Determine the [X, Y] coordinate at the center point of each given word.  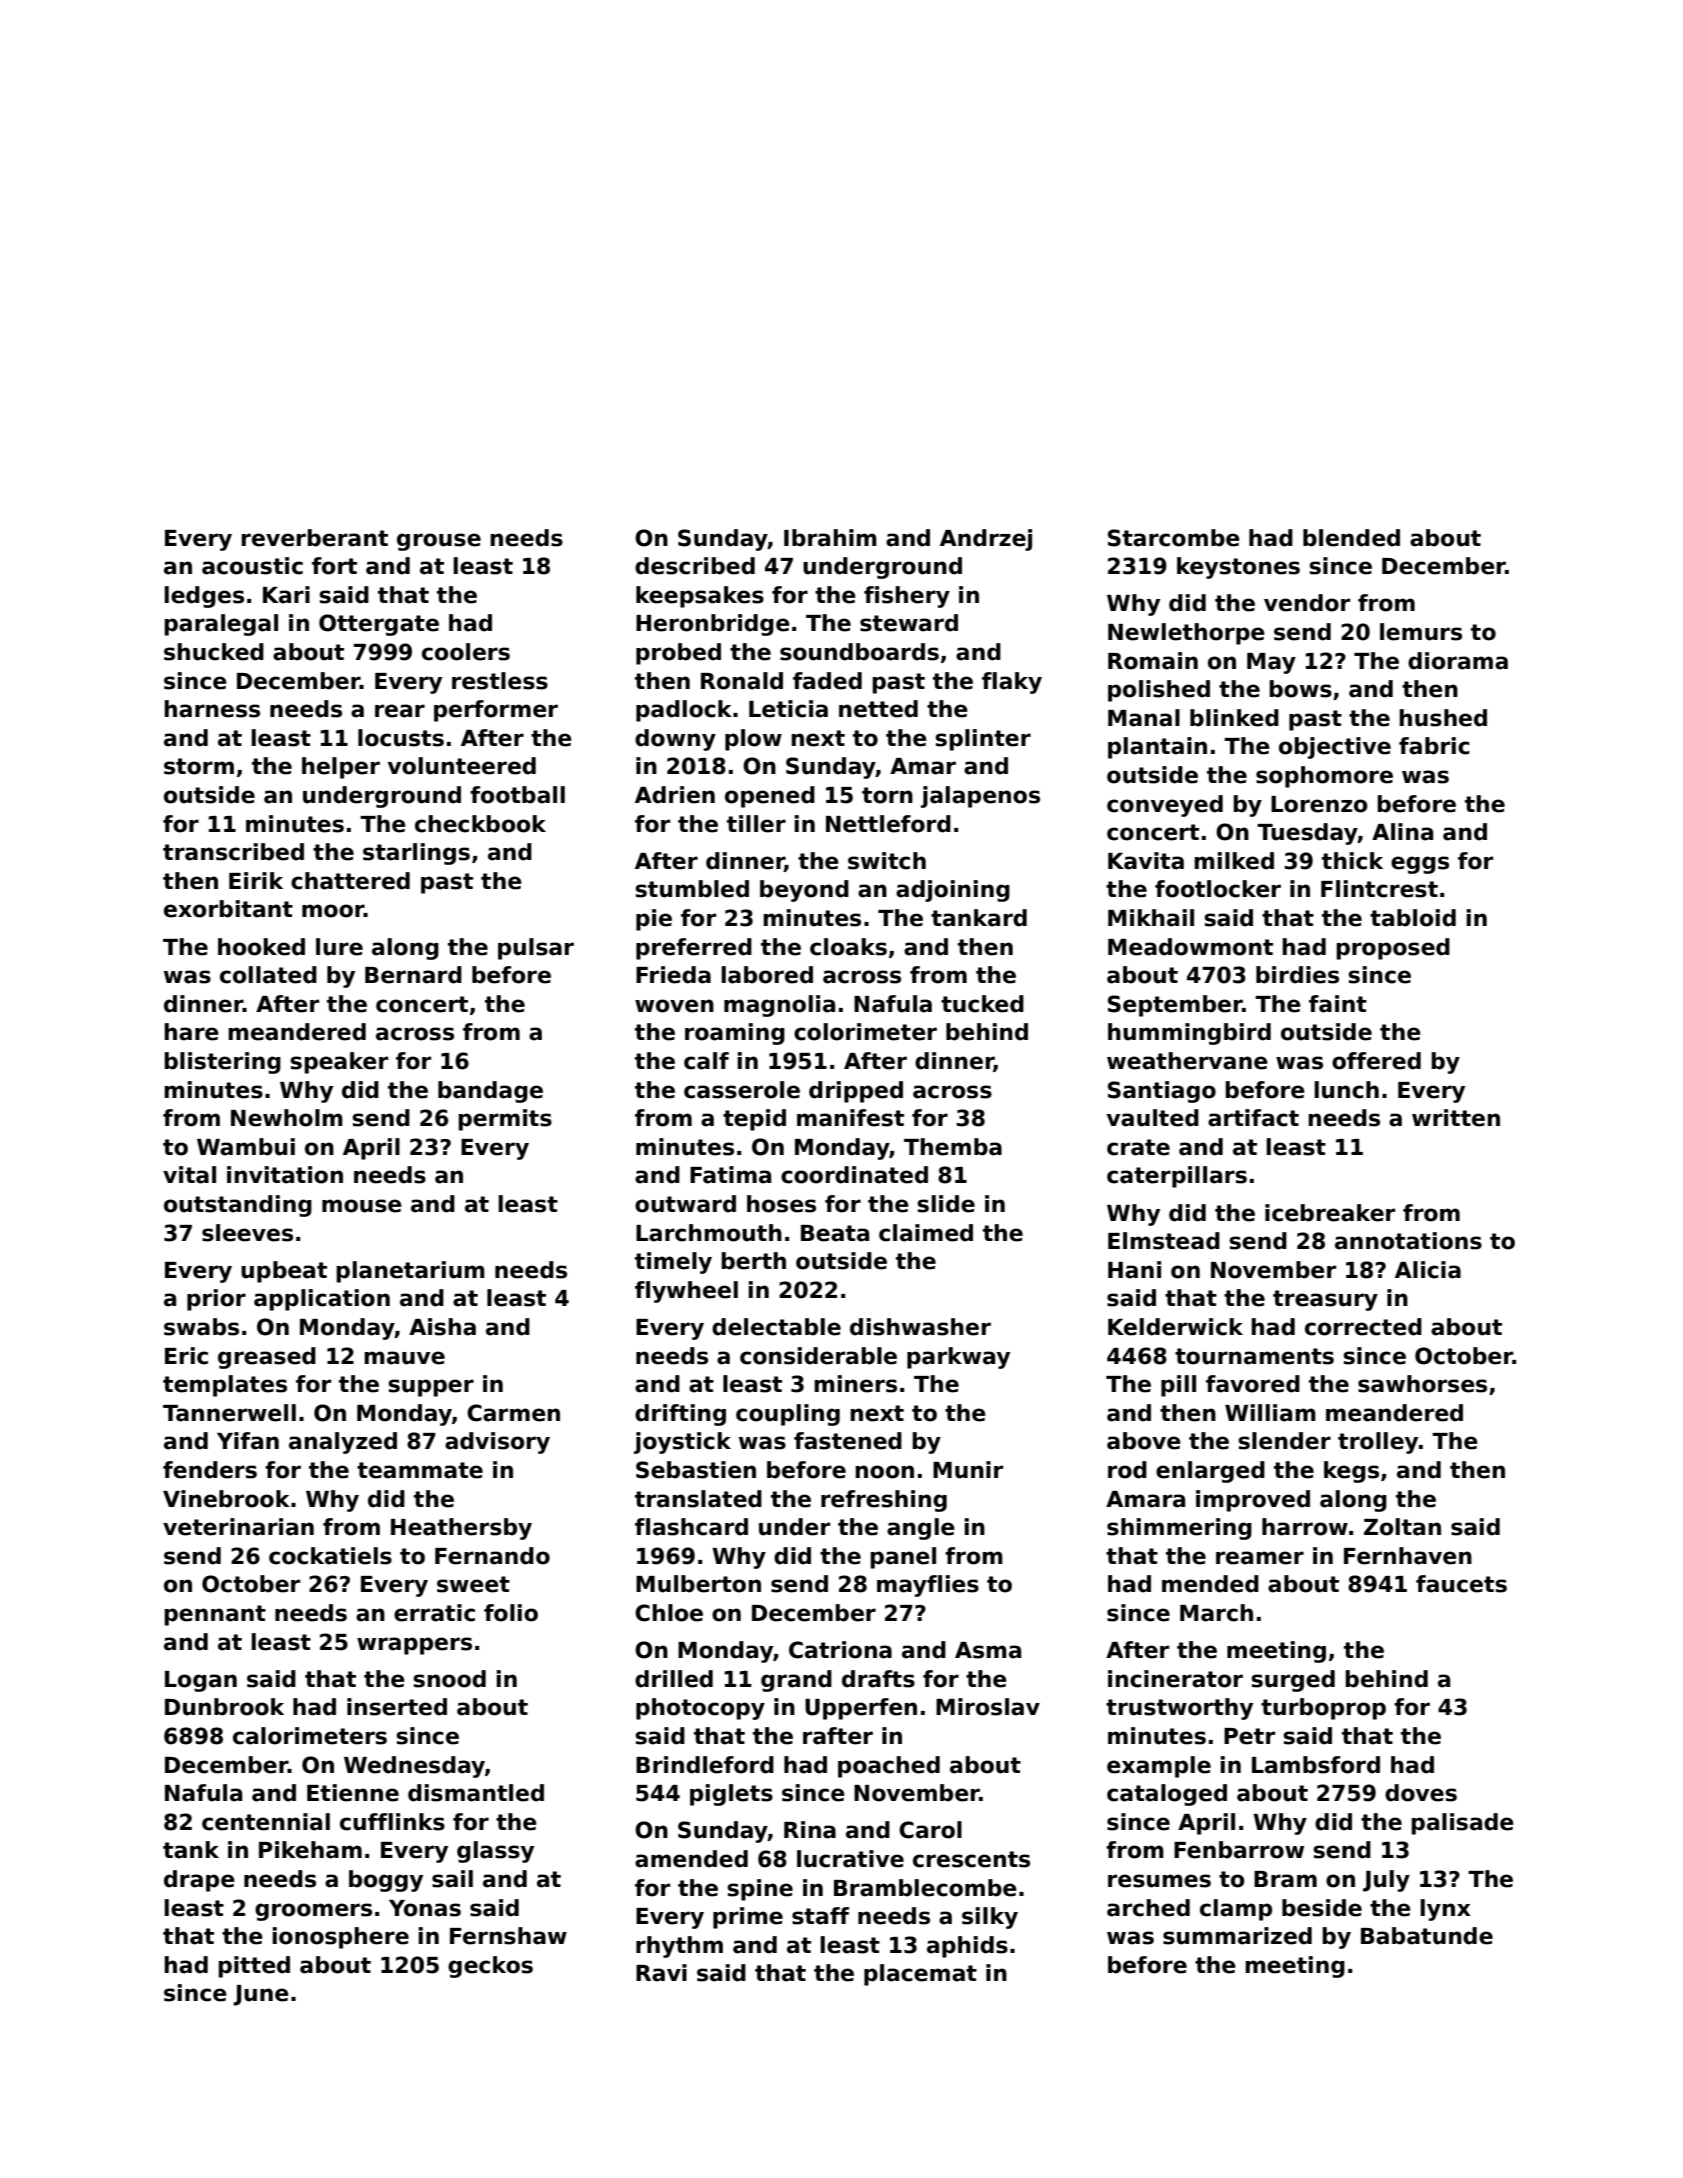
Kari [286, 595]
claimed [926, 1233]
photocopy [700, 1709]
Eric [186, 1356]
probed [678, 654]
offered [1376, 1061]
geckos [490, 1967]
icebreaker [1330, 1213]
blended [1351, 538]
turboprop [1323, 1709]
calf [706, 1061]
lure [339, 947]
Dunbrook [224, 1707]
